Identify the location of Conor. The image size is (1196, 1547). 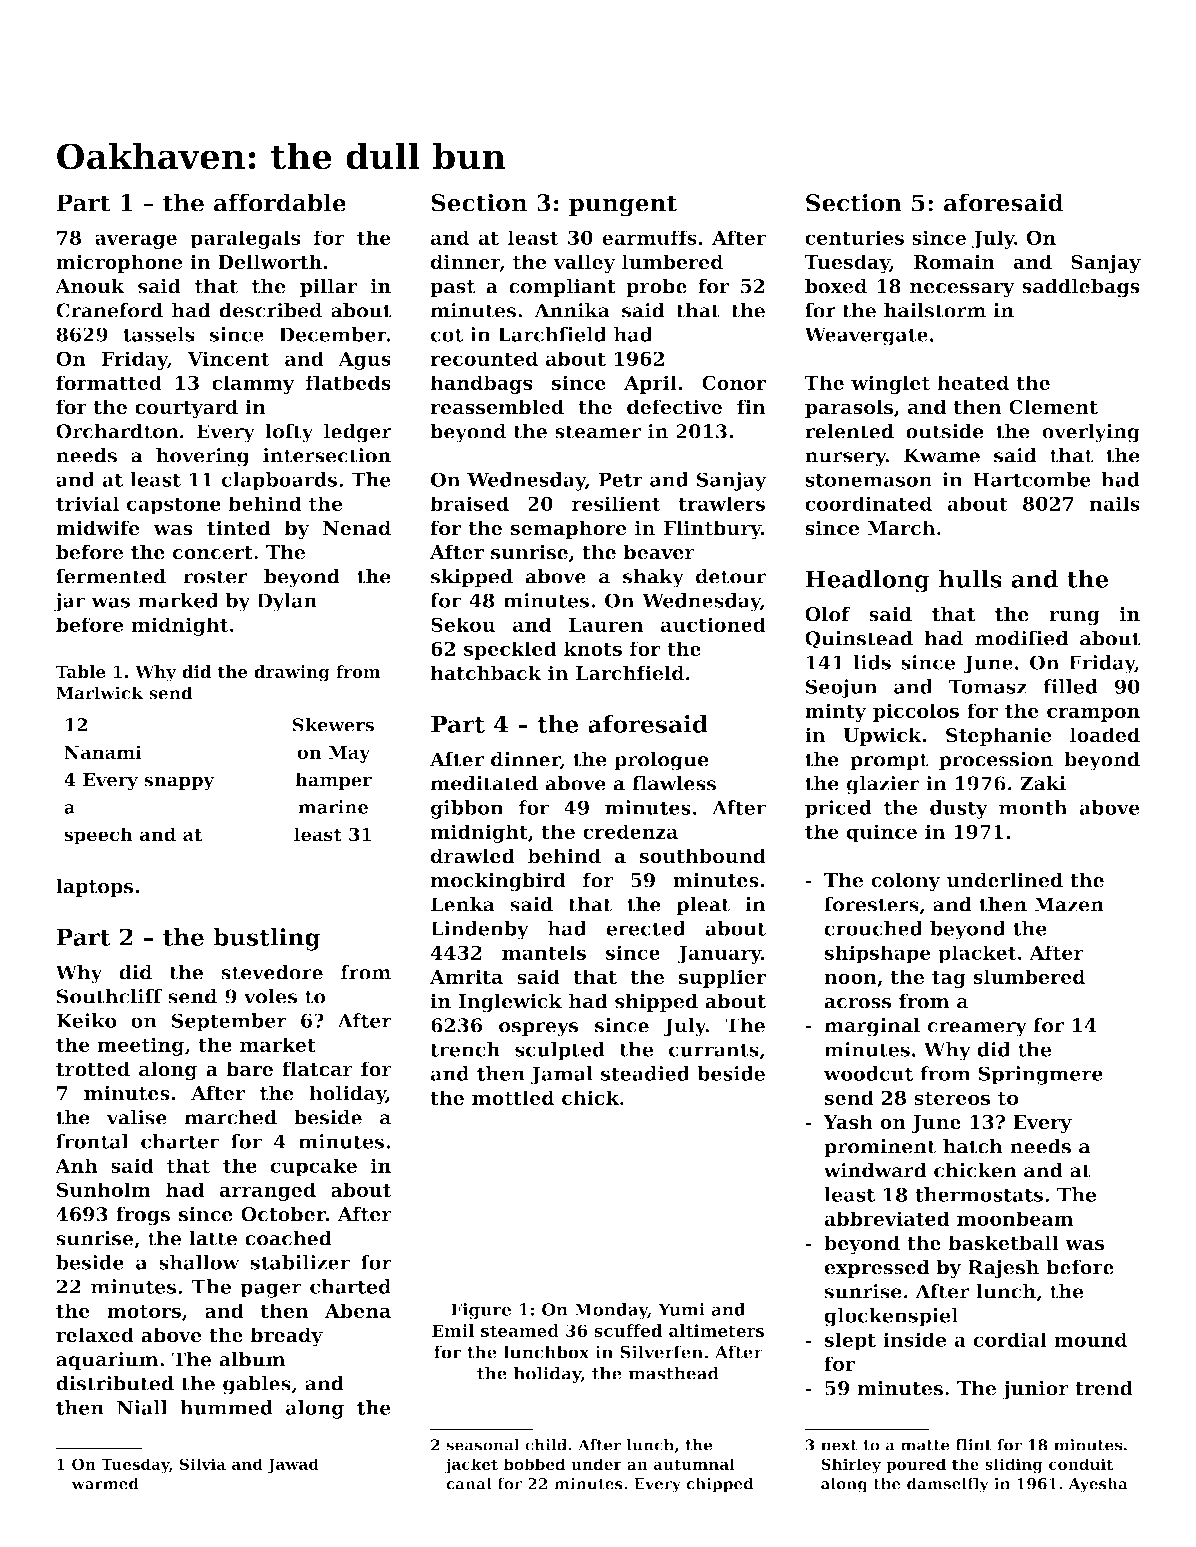
(734, 382).
